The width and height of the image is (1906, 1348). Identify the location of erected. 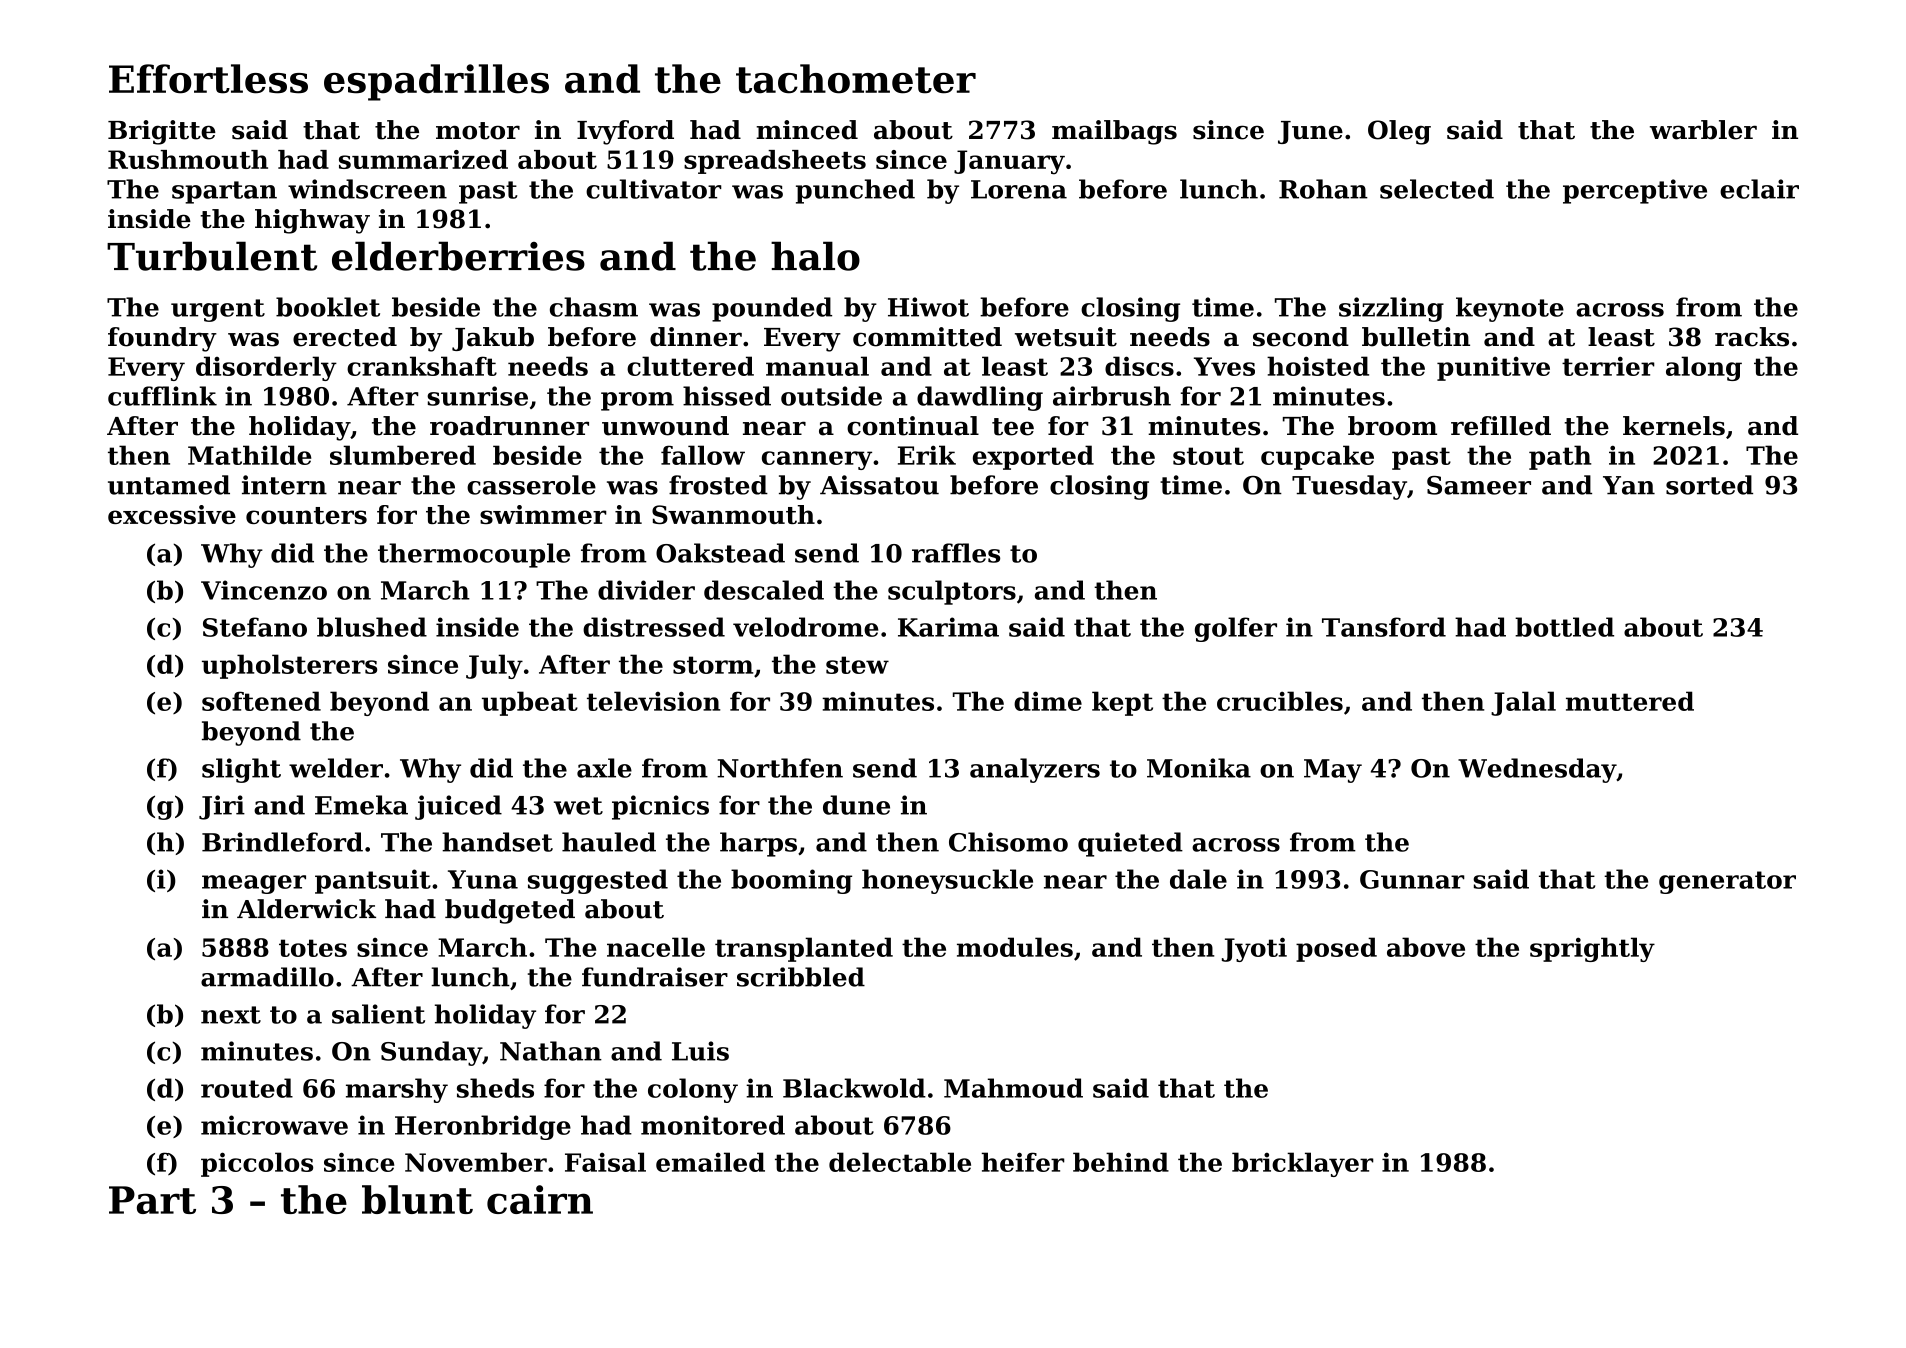
(345, 337).
